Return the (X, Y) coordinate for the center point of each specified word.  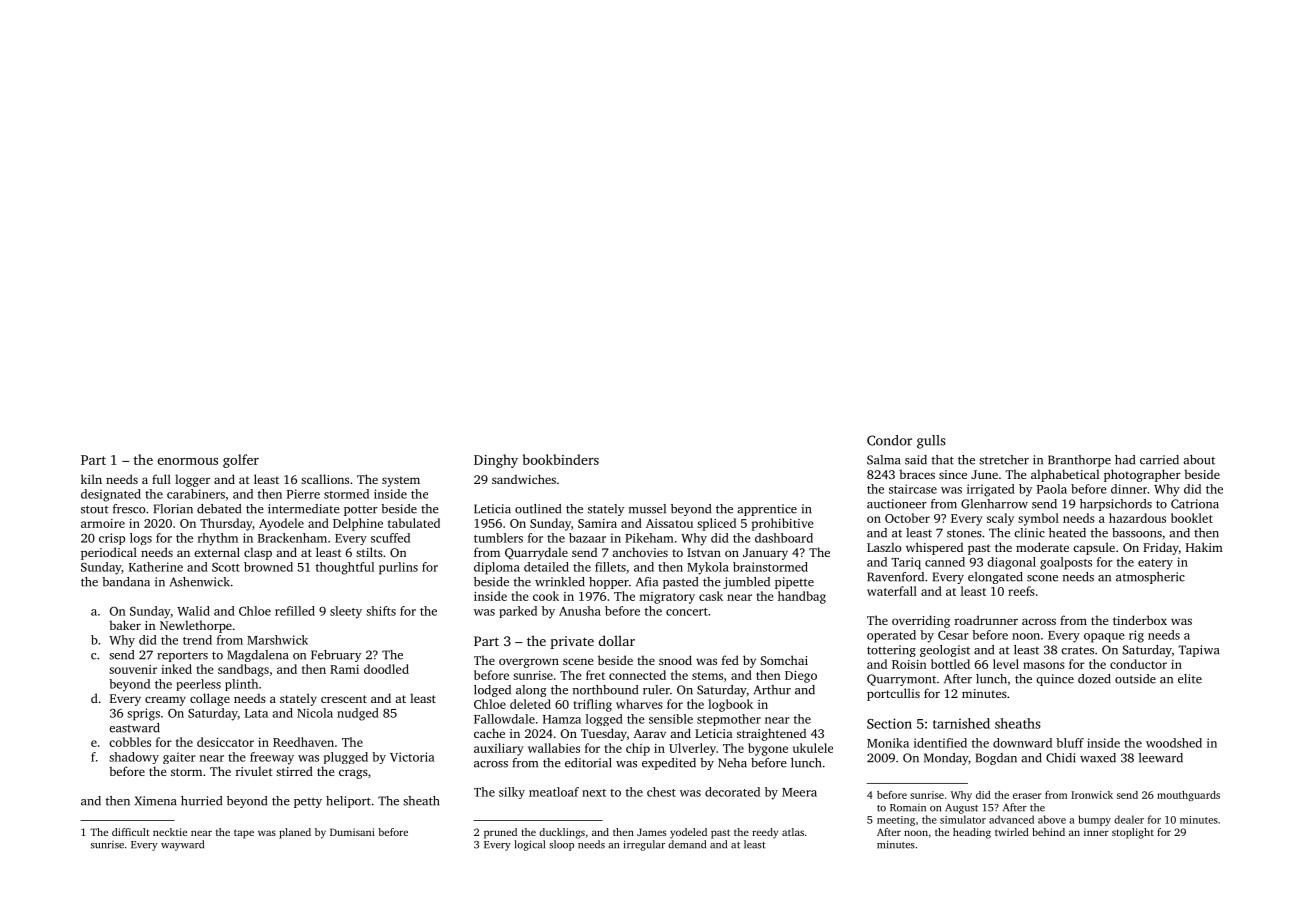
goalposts (1066, 563)
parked (518, 612)
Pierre (303, 494)
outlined (538, 509)
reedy (765, 833)
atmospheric (1150, 578)
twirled (1012, 832)
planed (295, 833)
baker (125, 625)
